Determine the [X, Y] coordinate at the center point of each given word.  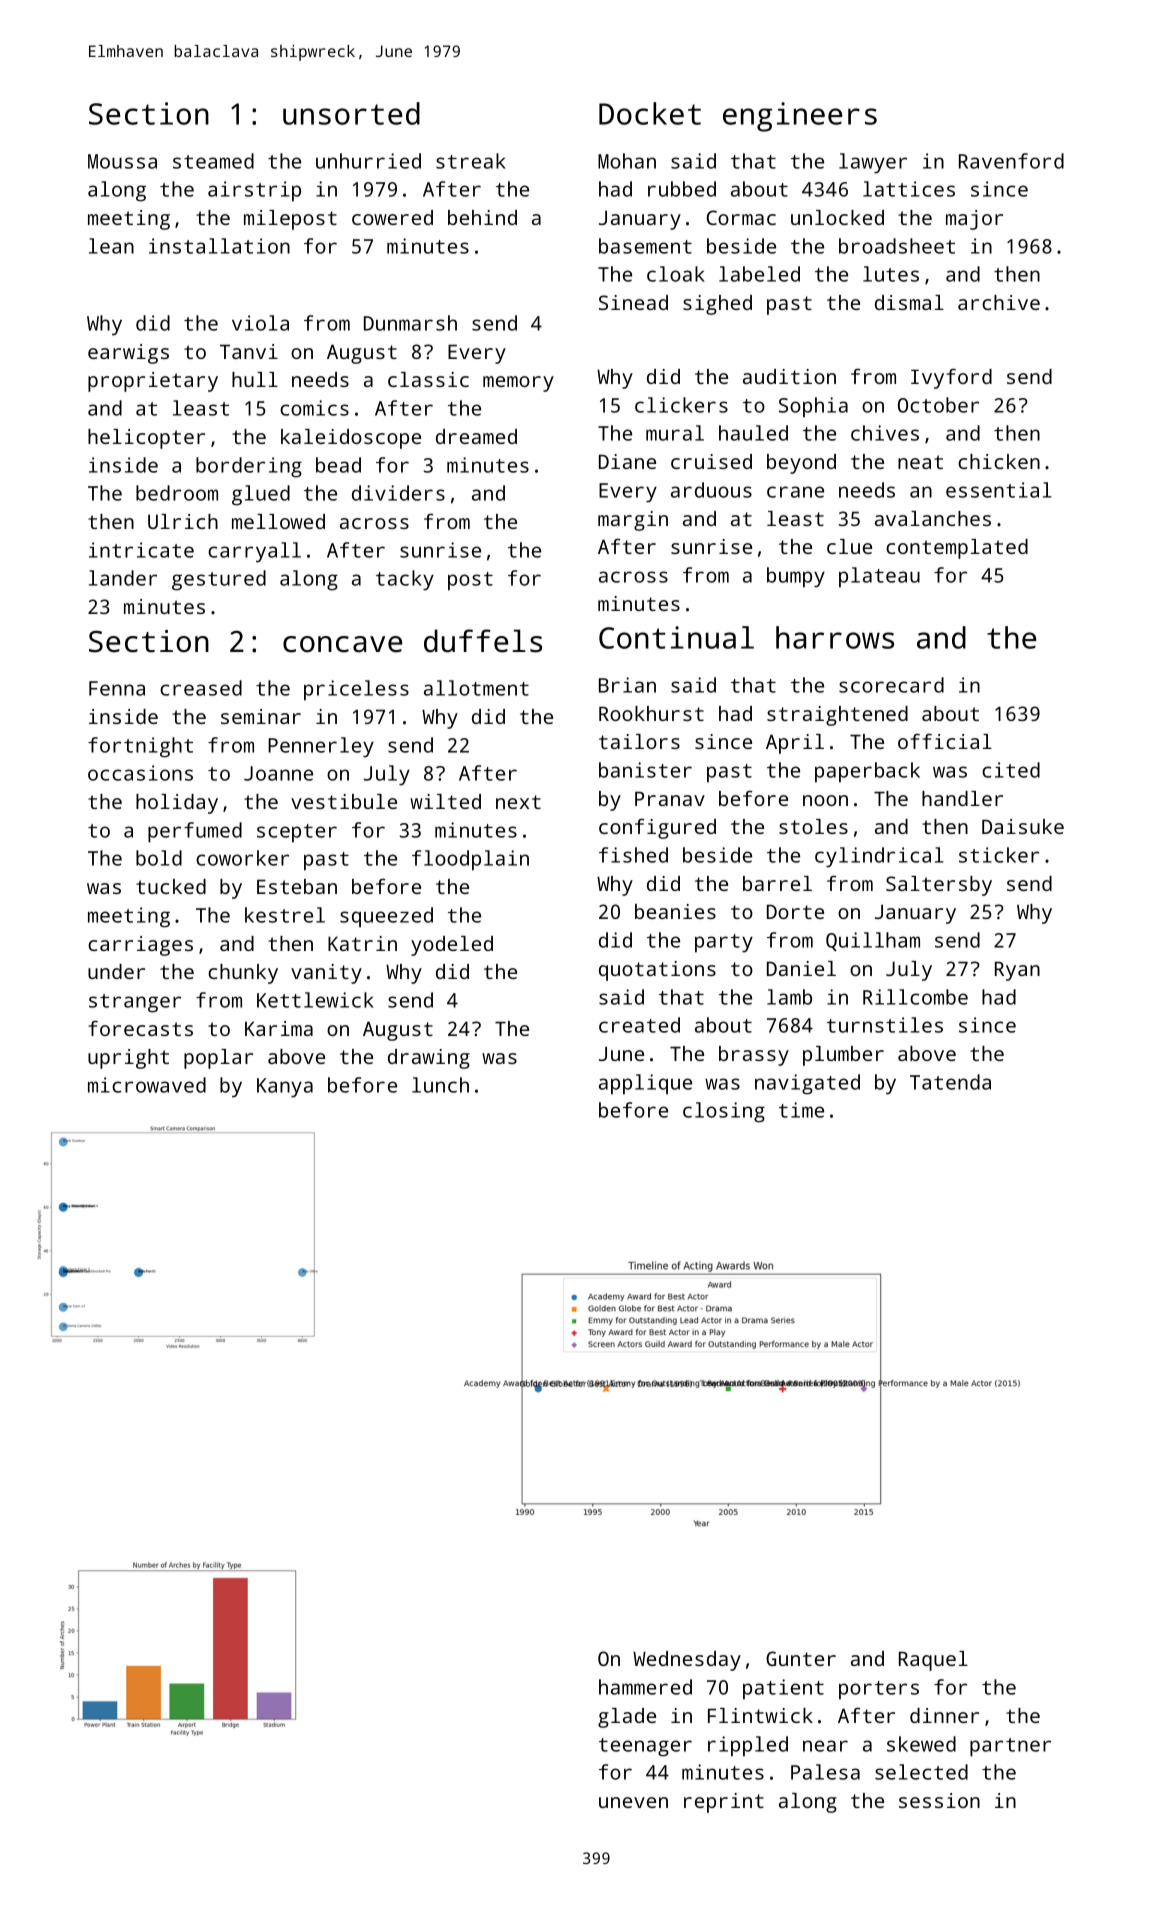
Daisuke [1023, 826]
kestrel [285, 915]
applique [645, 1084]
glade [627, 1718]
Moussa [122, 161]
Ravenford [1011, 161]
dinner [944, 1715]
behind [482, 217]
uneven [633, 1802]
